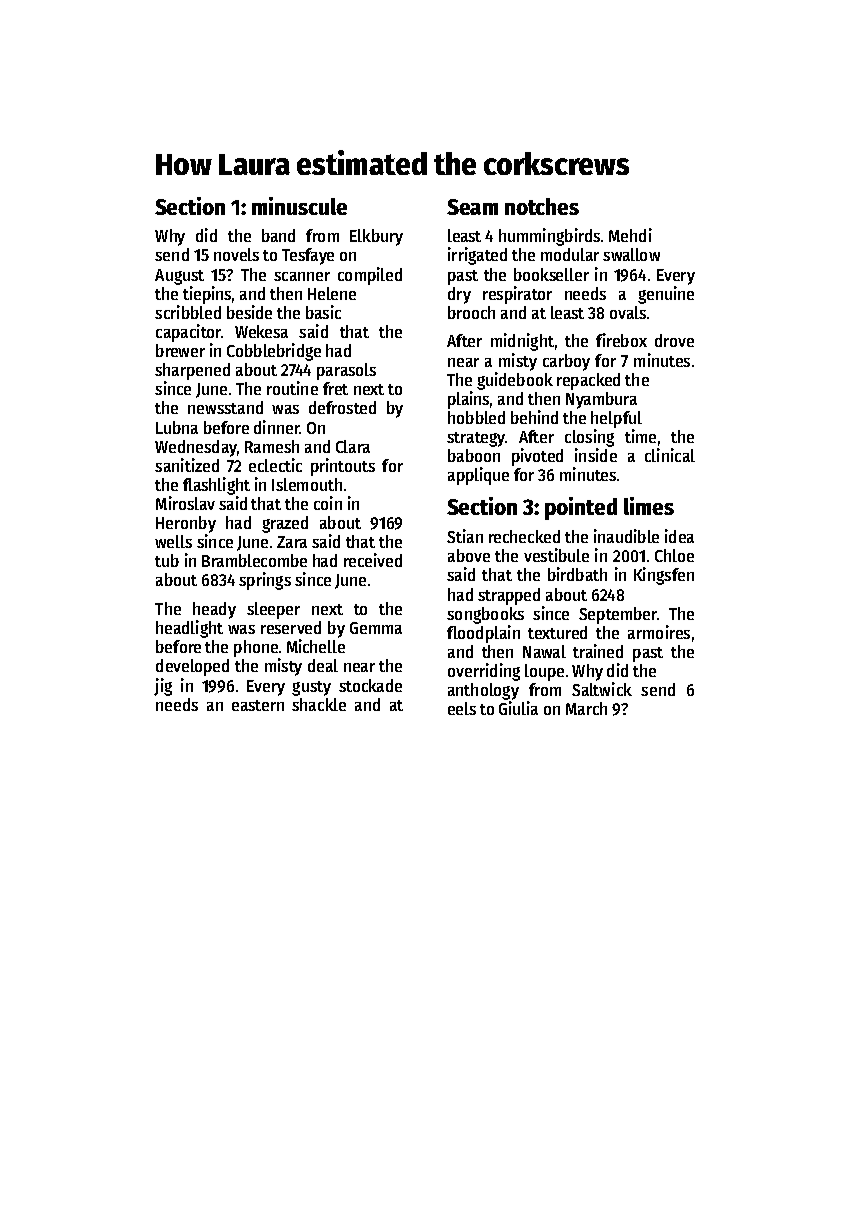 The image size is (850, 1206). I want to click on jig, so click(163, 687).
